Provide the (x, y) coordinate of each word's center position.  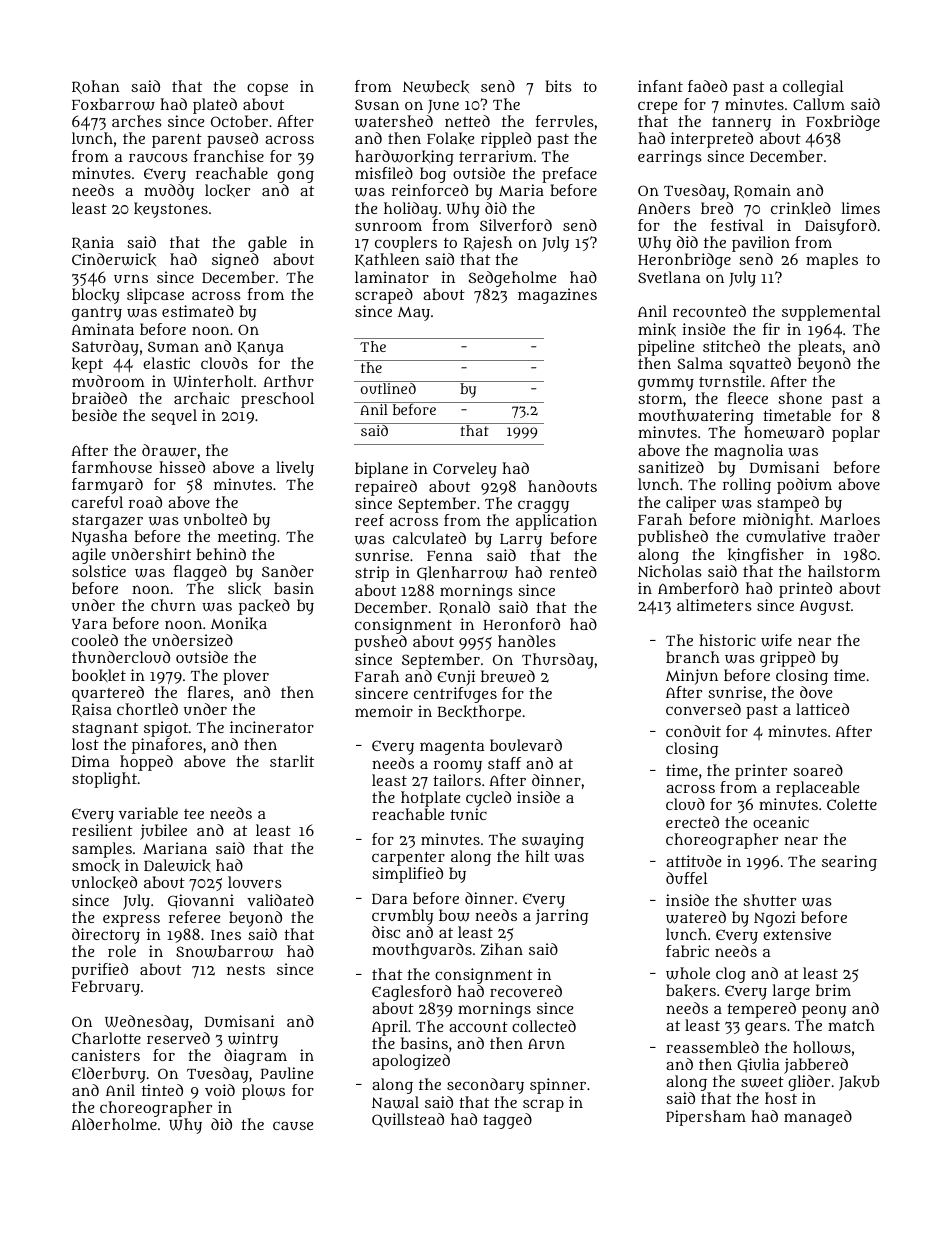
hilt (537, 856)
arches (137, 121)
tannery (741, 124)
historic (727, 640)
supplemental (831, 313)
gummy (666, 384)
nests (246, 970)
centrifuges (455, 695)
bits (558, 86)
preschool (277, 400)
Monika (239, 623)
